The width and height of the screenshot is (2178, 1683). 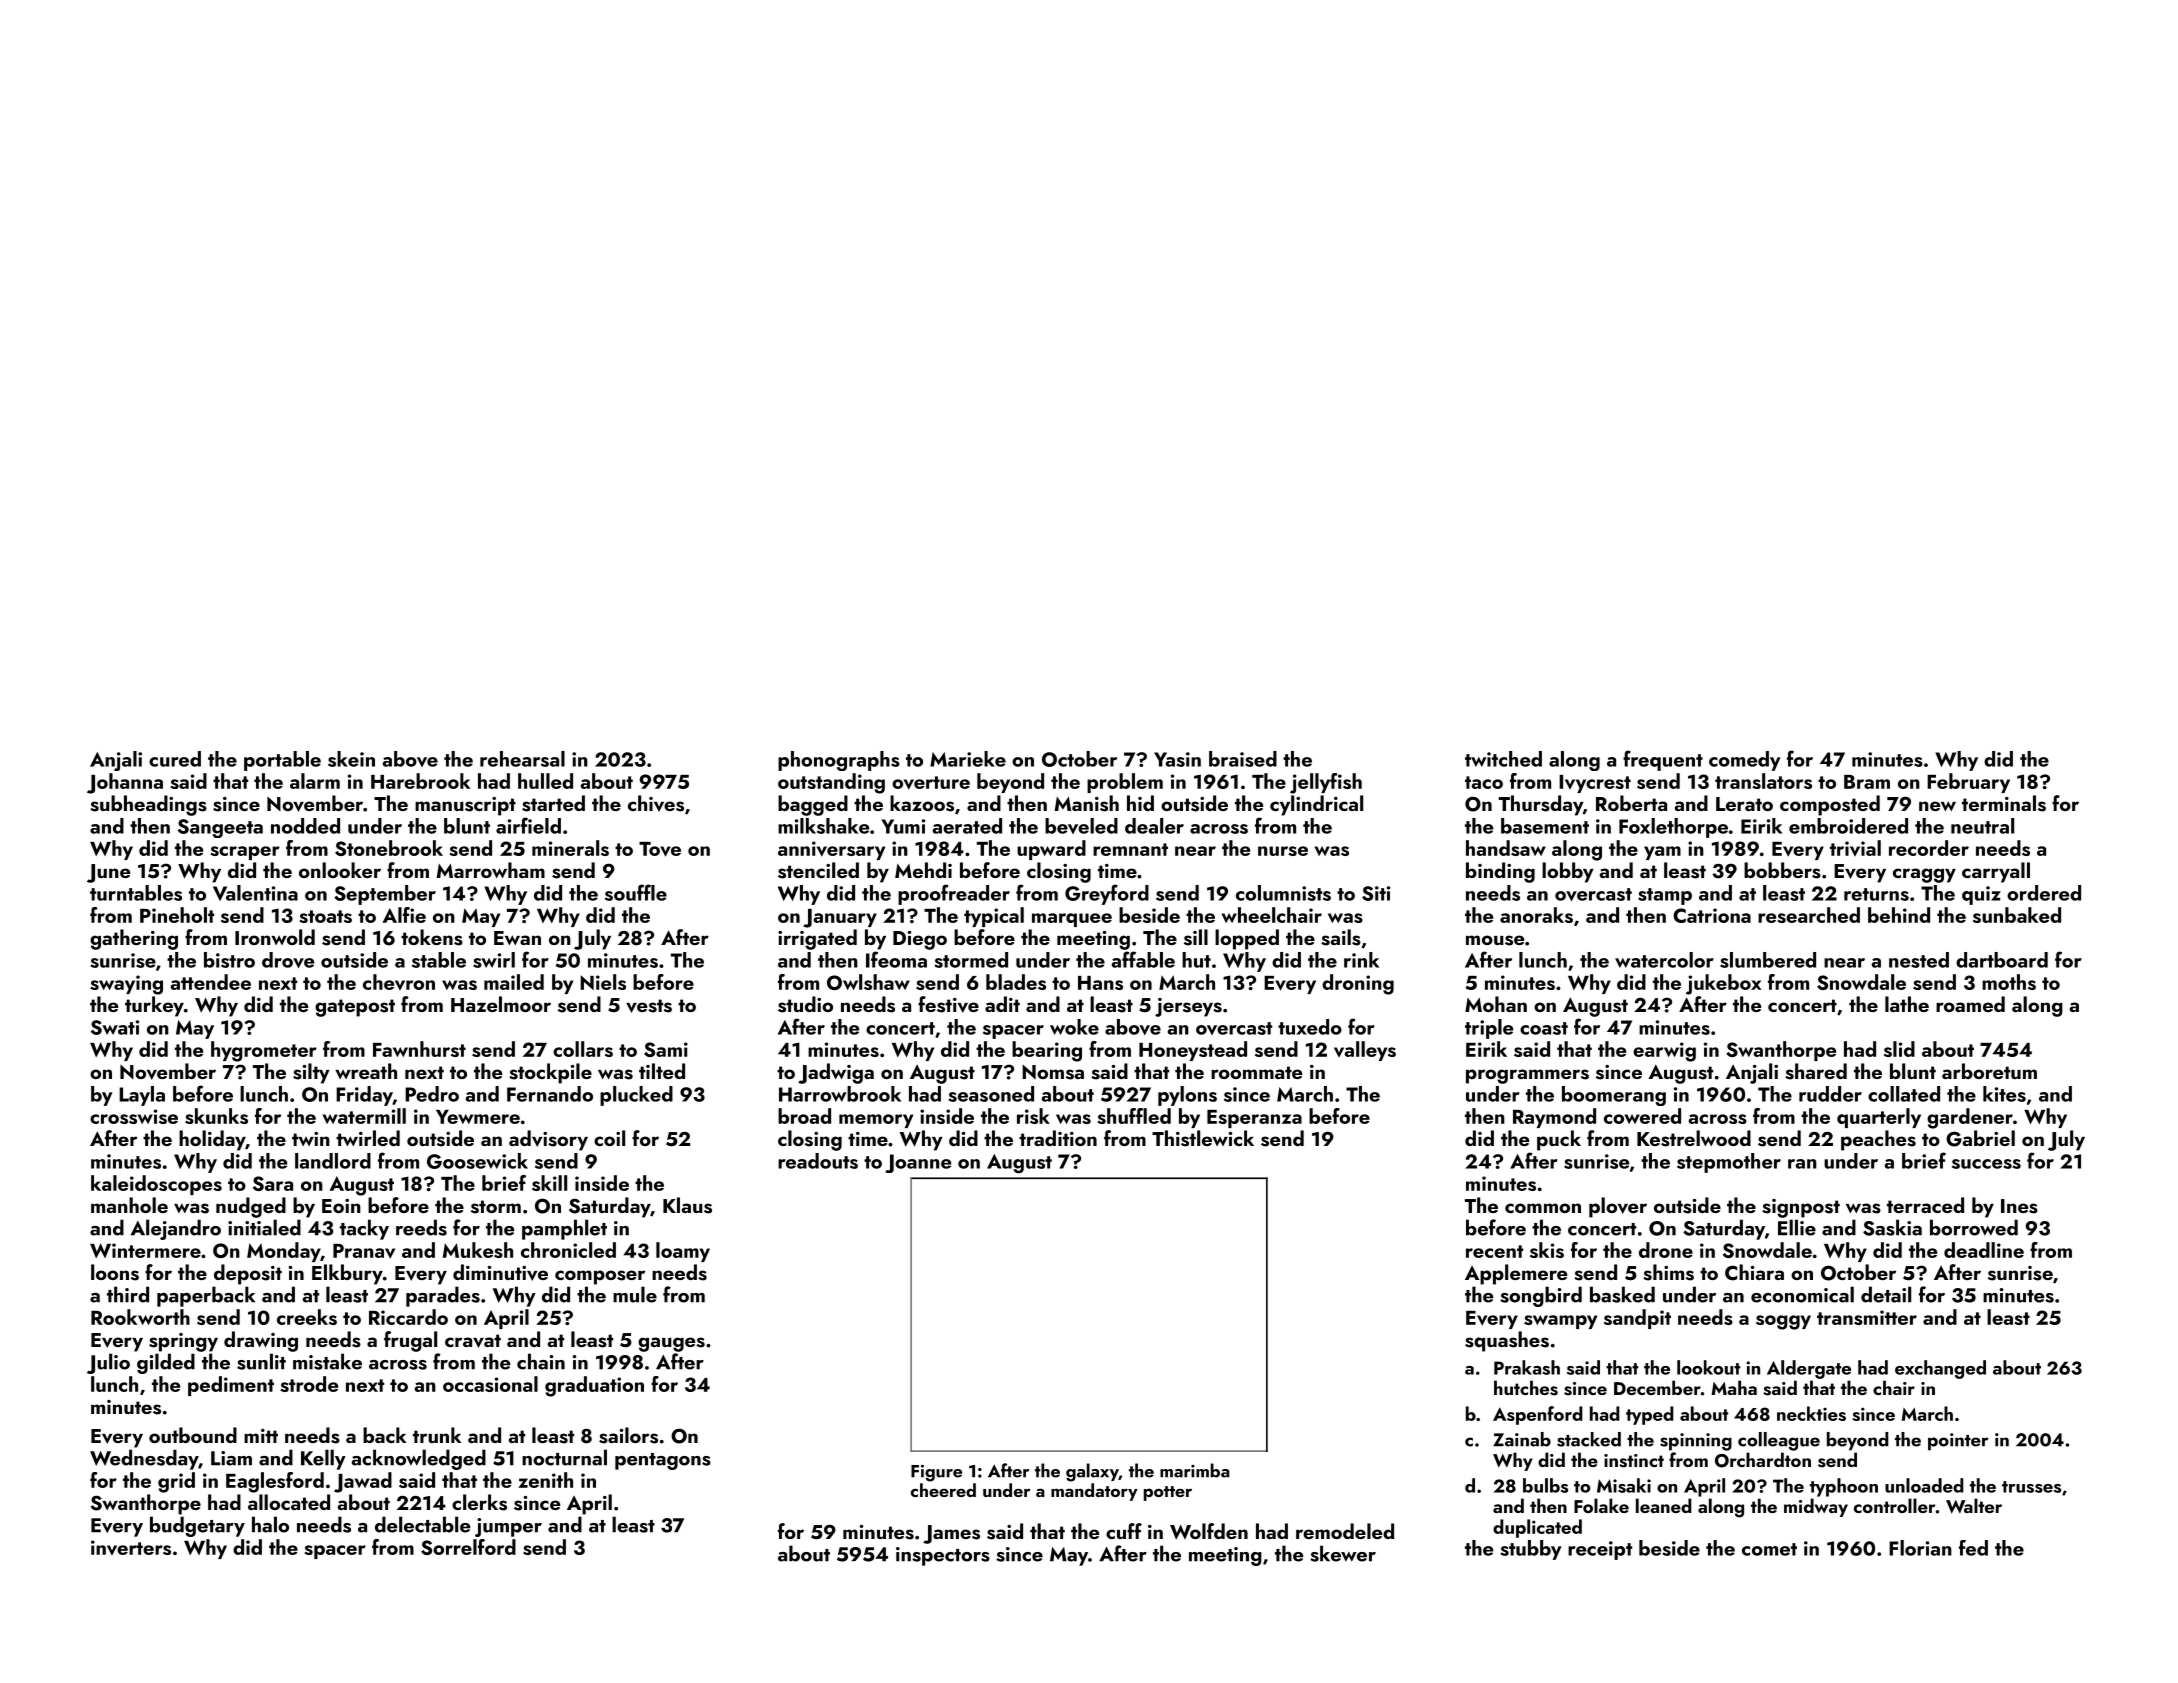 I want to click on sails, so click(x=1341, y=937).
